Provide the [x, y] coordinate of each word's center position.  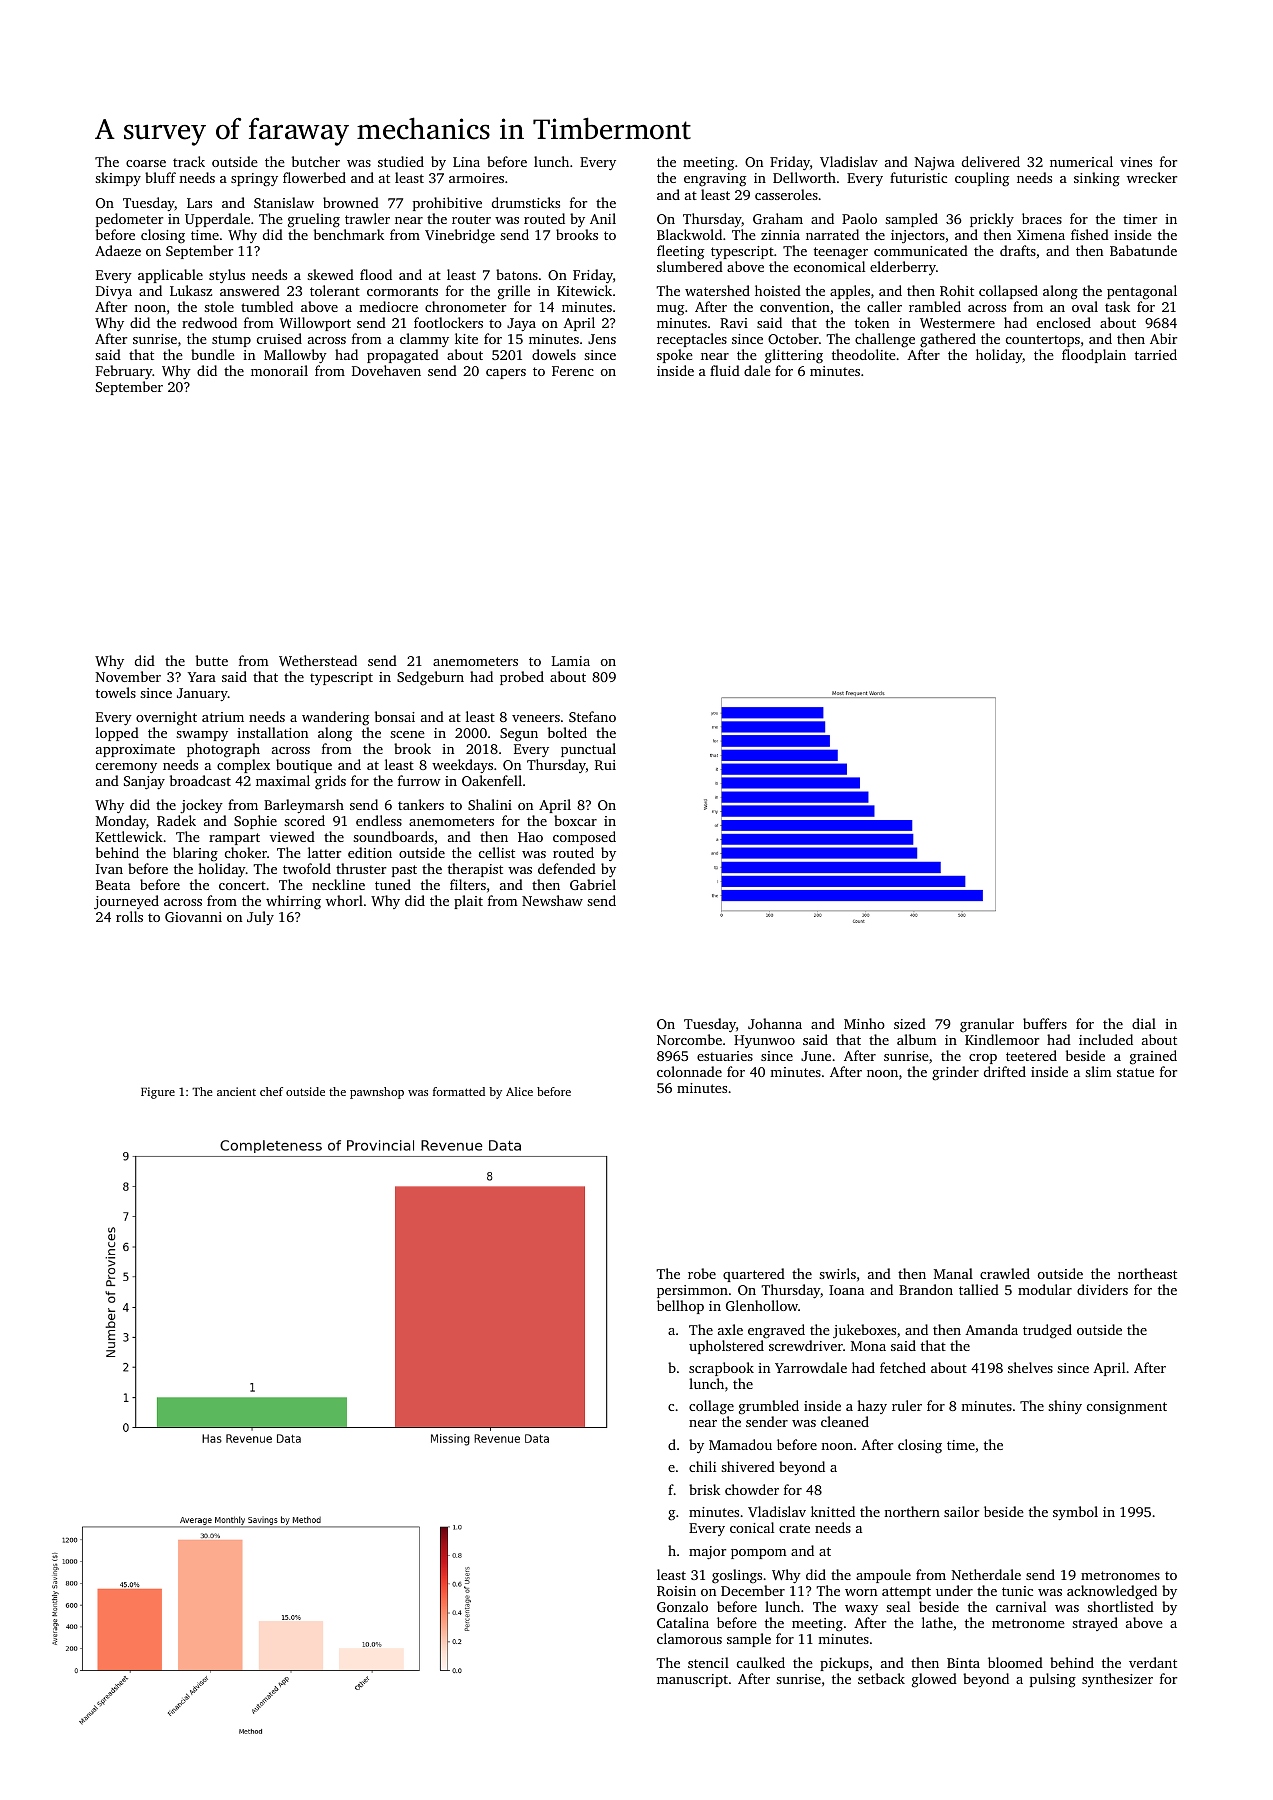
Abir [1163, 338]
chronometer [465, 306]
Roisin [676, 1591]
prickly [992, 220]
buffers [1045, 1023]
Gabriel [593, 884]
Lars [199, 203]
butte [212, 660]
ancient [236, 1091]
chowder [752, 1489]
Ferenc [573, 371]
